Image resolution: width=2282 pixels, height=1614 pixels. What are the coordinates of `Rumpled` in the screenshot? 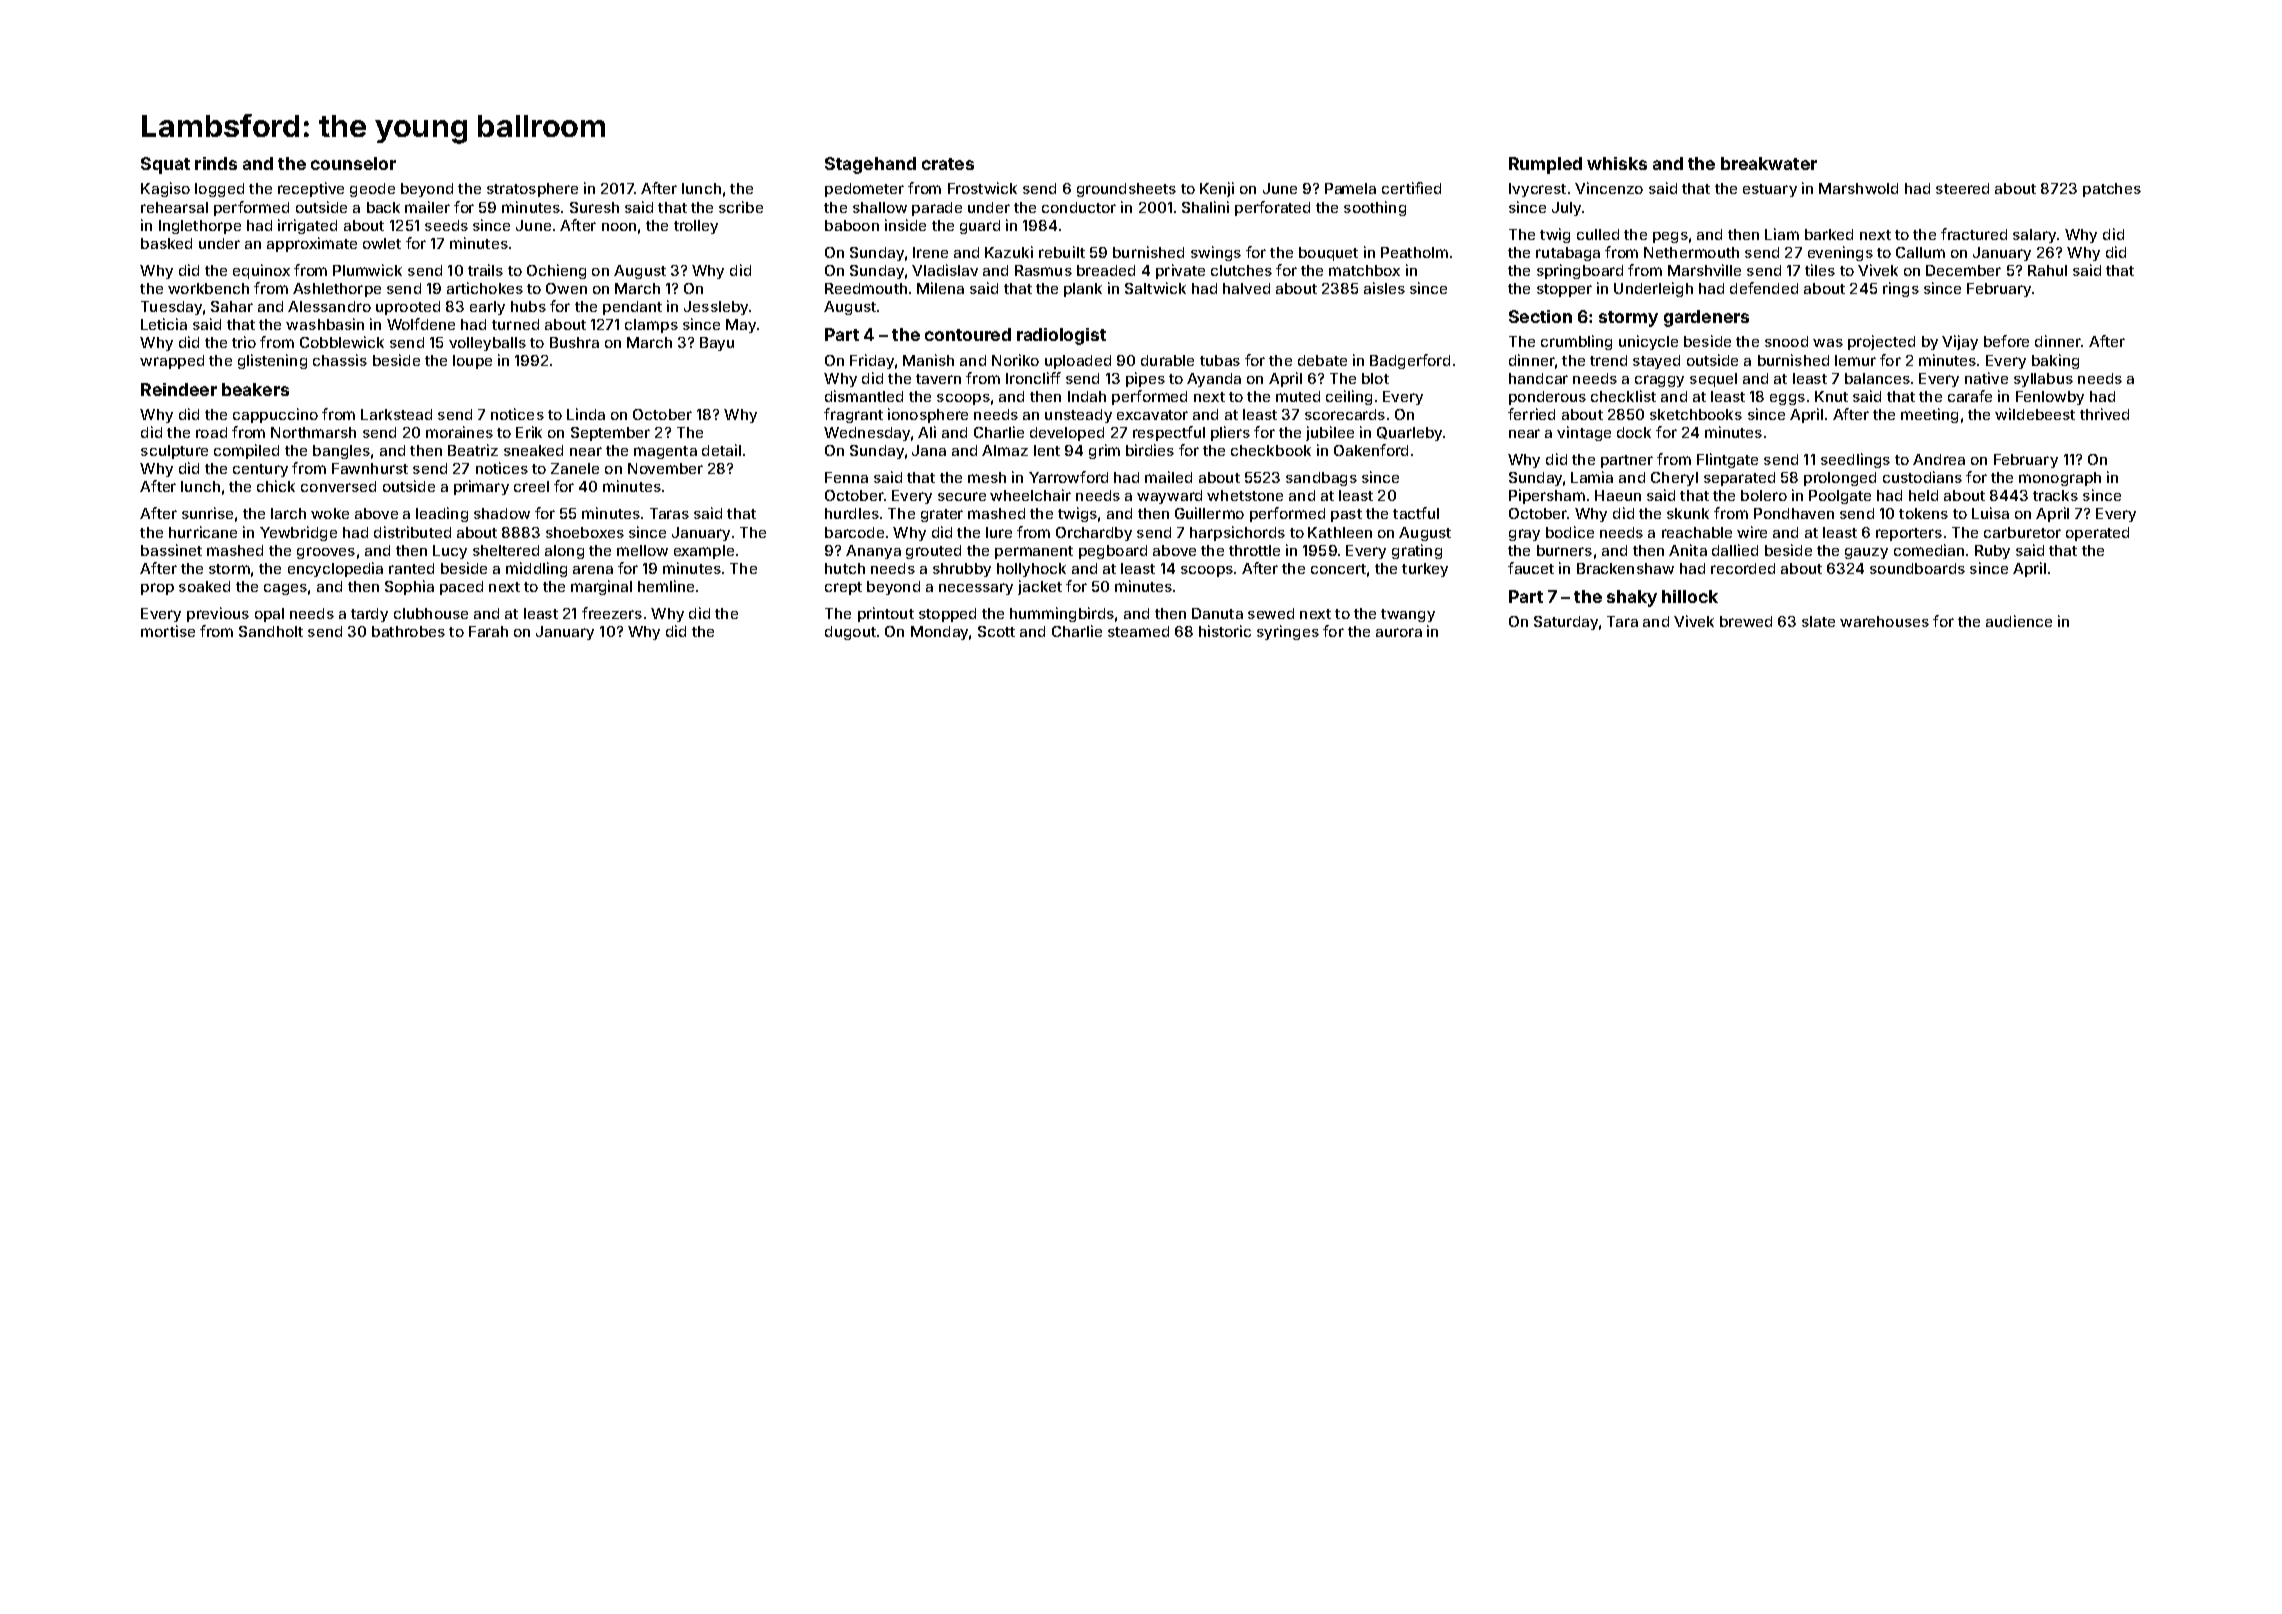 It's located at (1545, 165).
